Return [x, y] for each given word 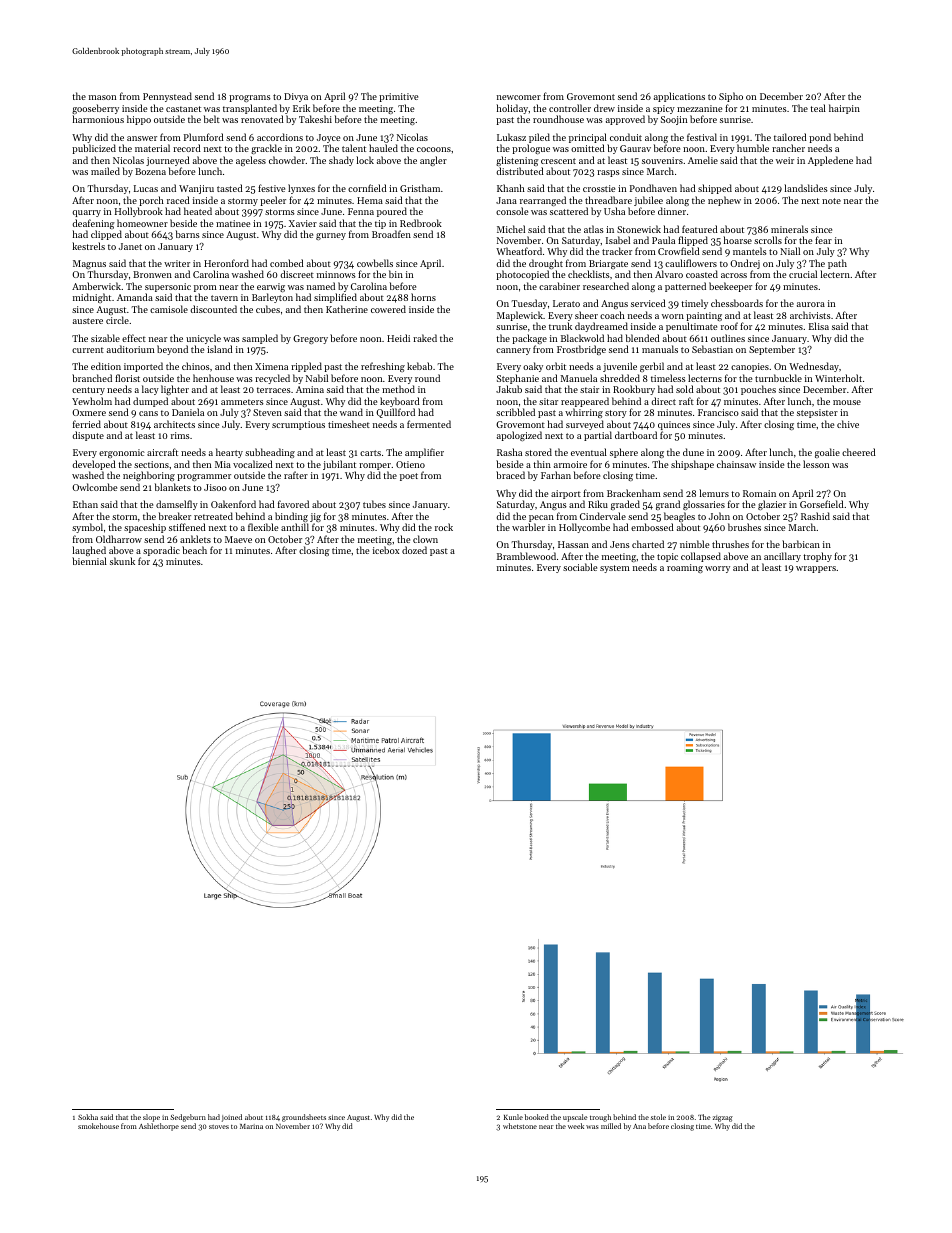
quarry [86, 213]
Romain [759, 493]
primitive [398, 97]
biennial [90, 561]
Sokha [88, 1117]
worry [717, 569]
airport [566, 494]
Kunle [513, 1117]
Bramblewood [526, 556]
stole [658, 1117]
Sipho [731, 97]
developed [94, 465]
